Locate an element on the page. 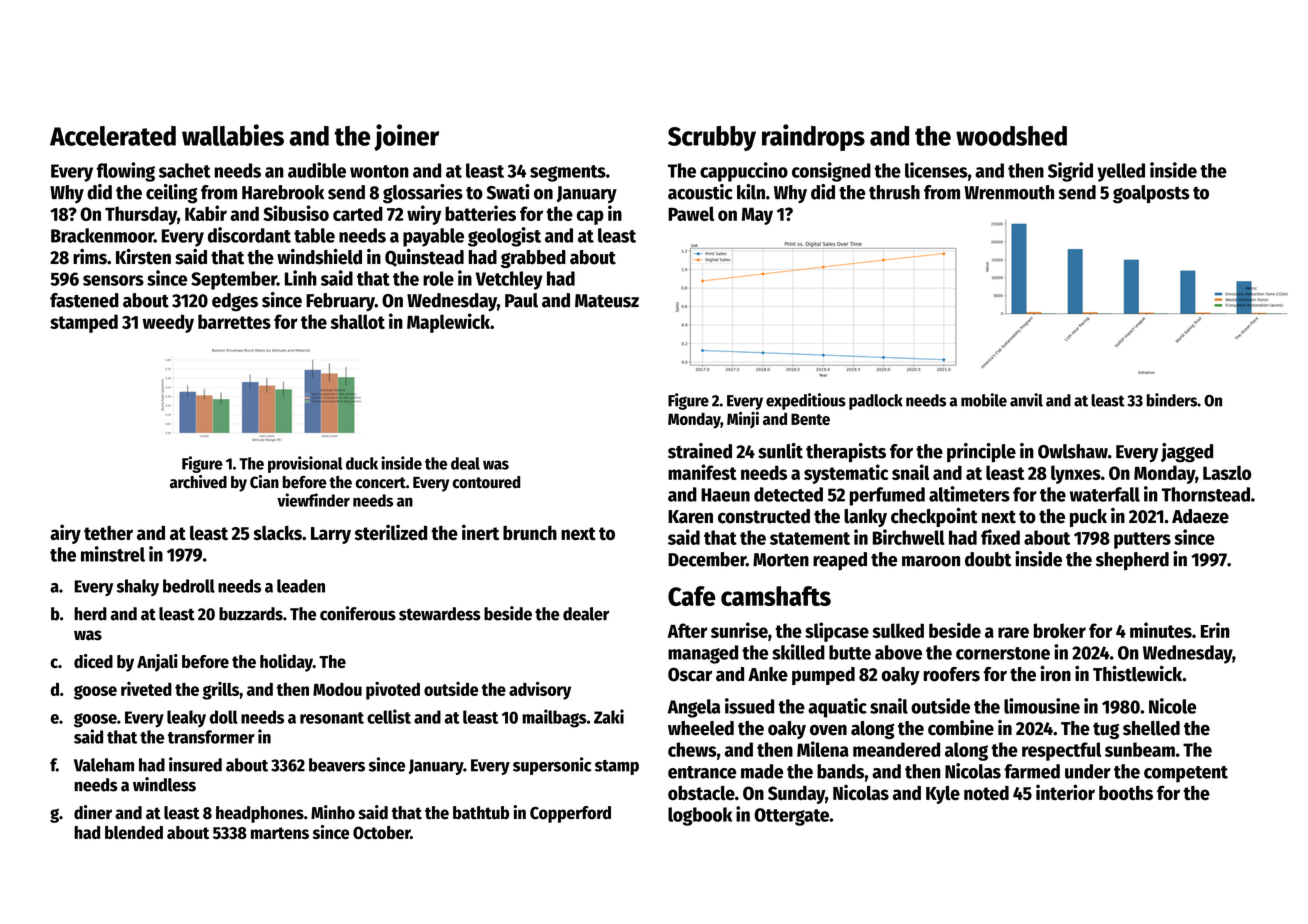 This document has width=1308, height=924. combine is located at coordinates (961, 728).
